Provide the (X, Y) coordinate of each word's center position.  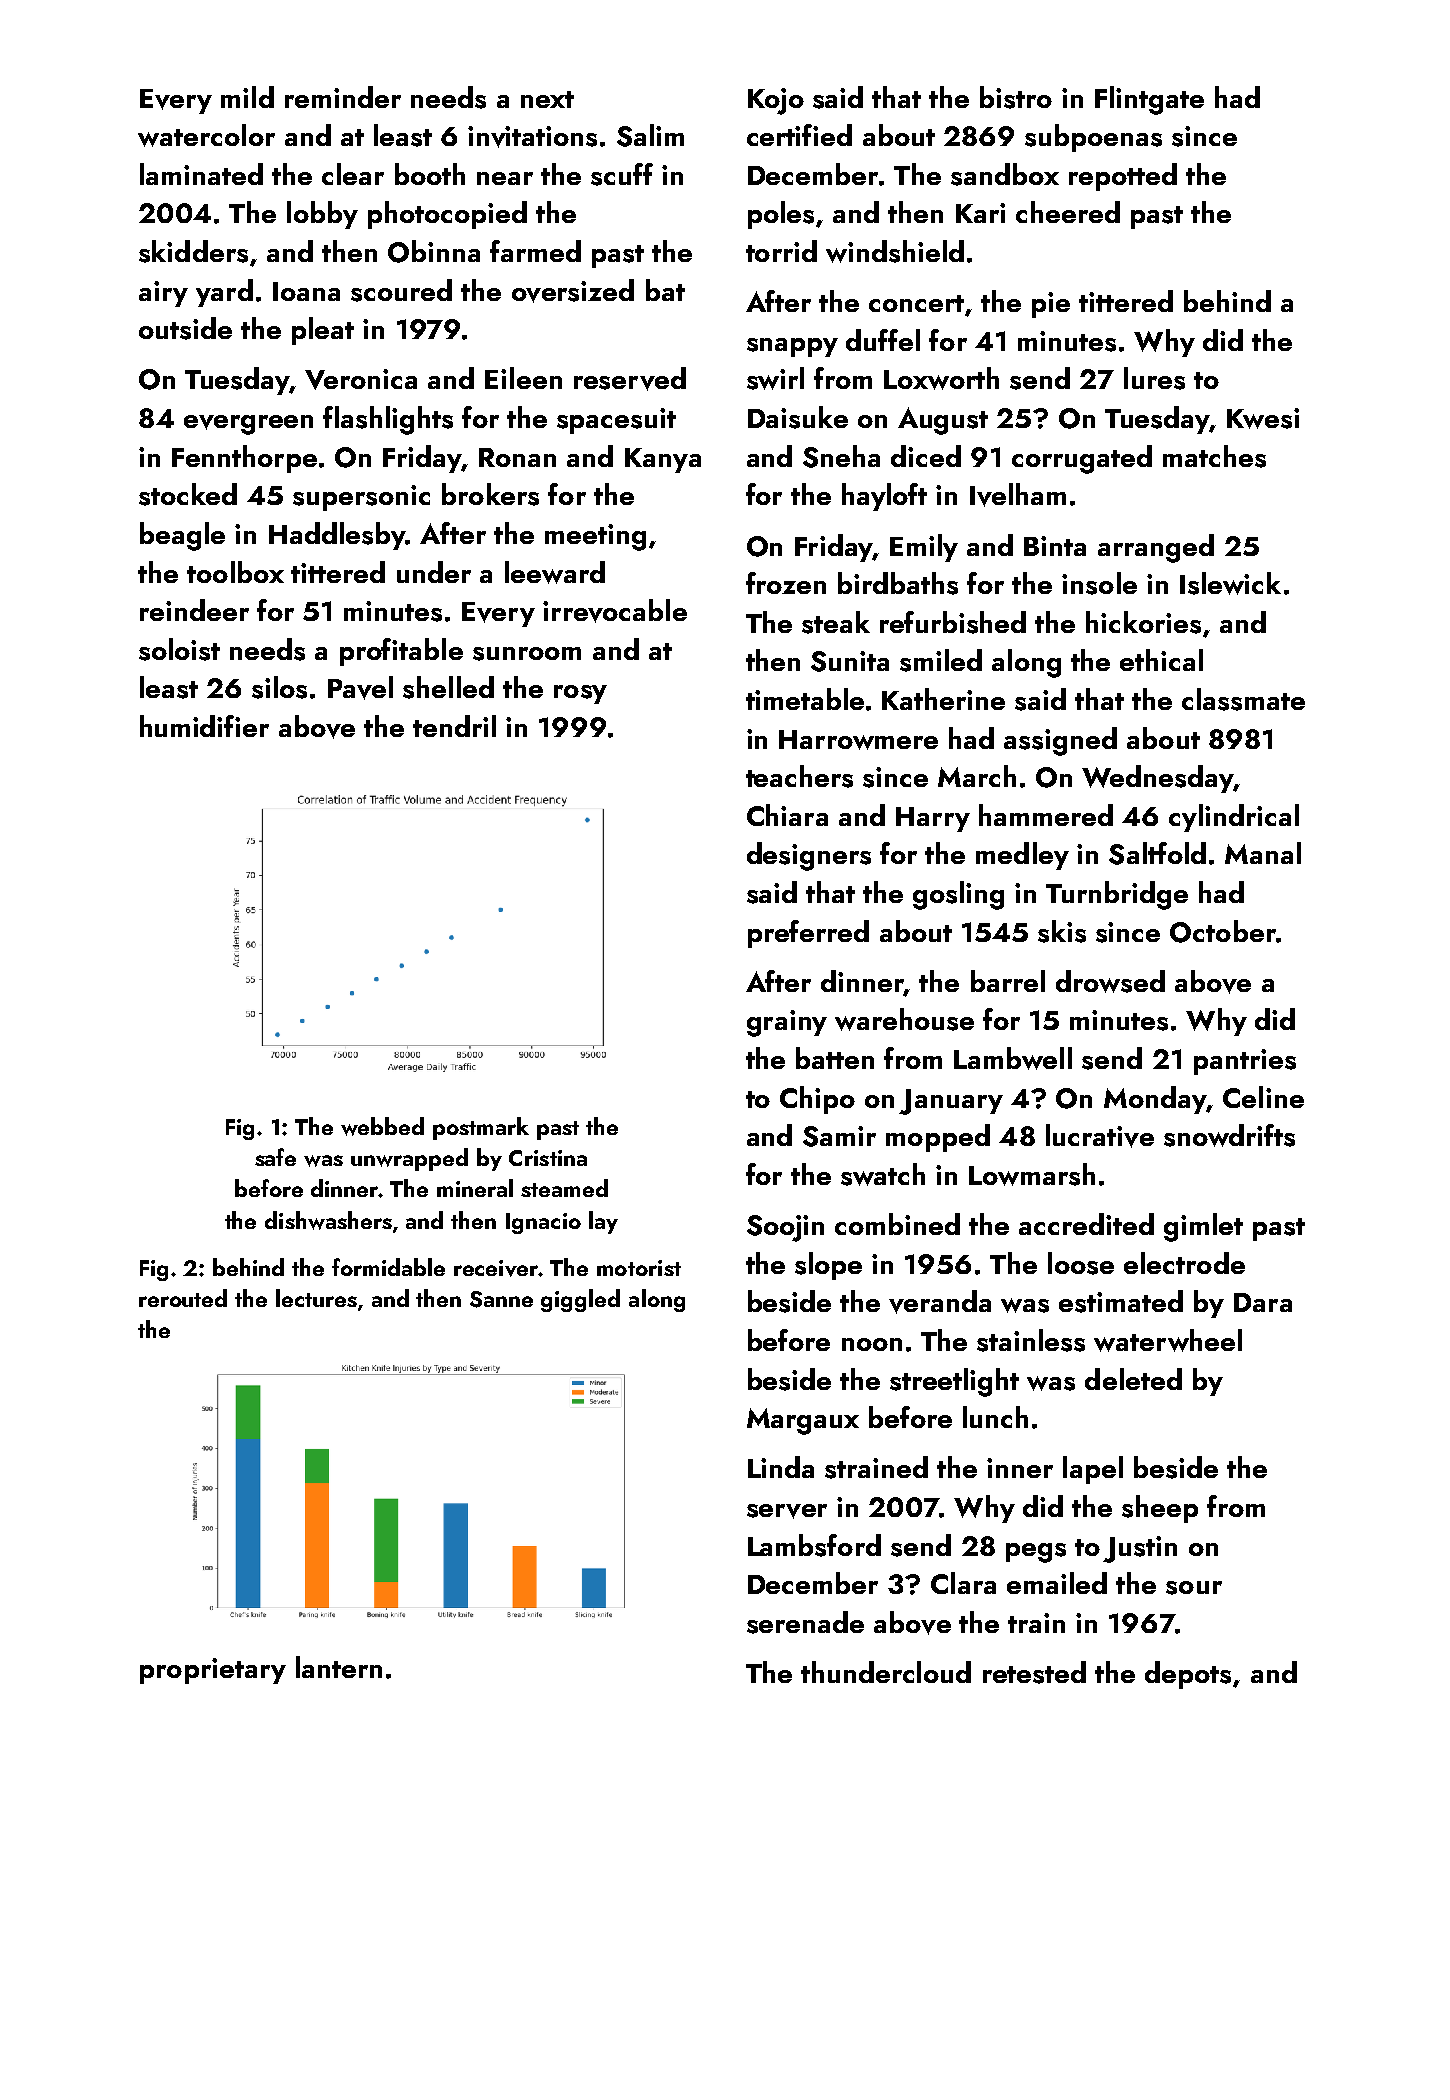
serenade (805, 1622)
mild (247, 97)
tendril (454, 726)
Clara (963, 1583)
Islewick (1230, 583)
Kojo (776, 101)
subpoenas (1093, 138)
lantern (339, 1667)
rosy (580, 694)
